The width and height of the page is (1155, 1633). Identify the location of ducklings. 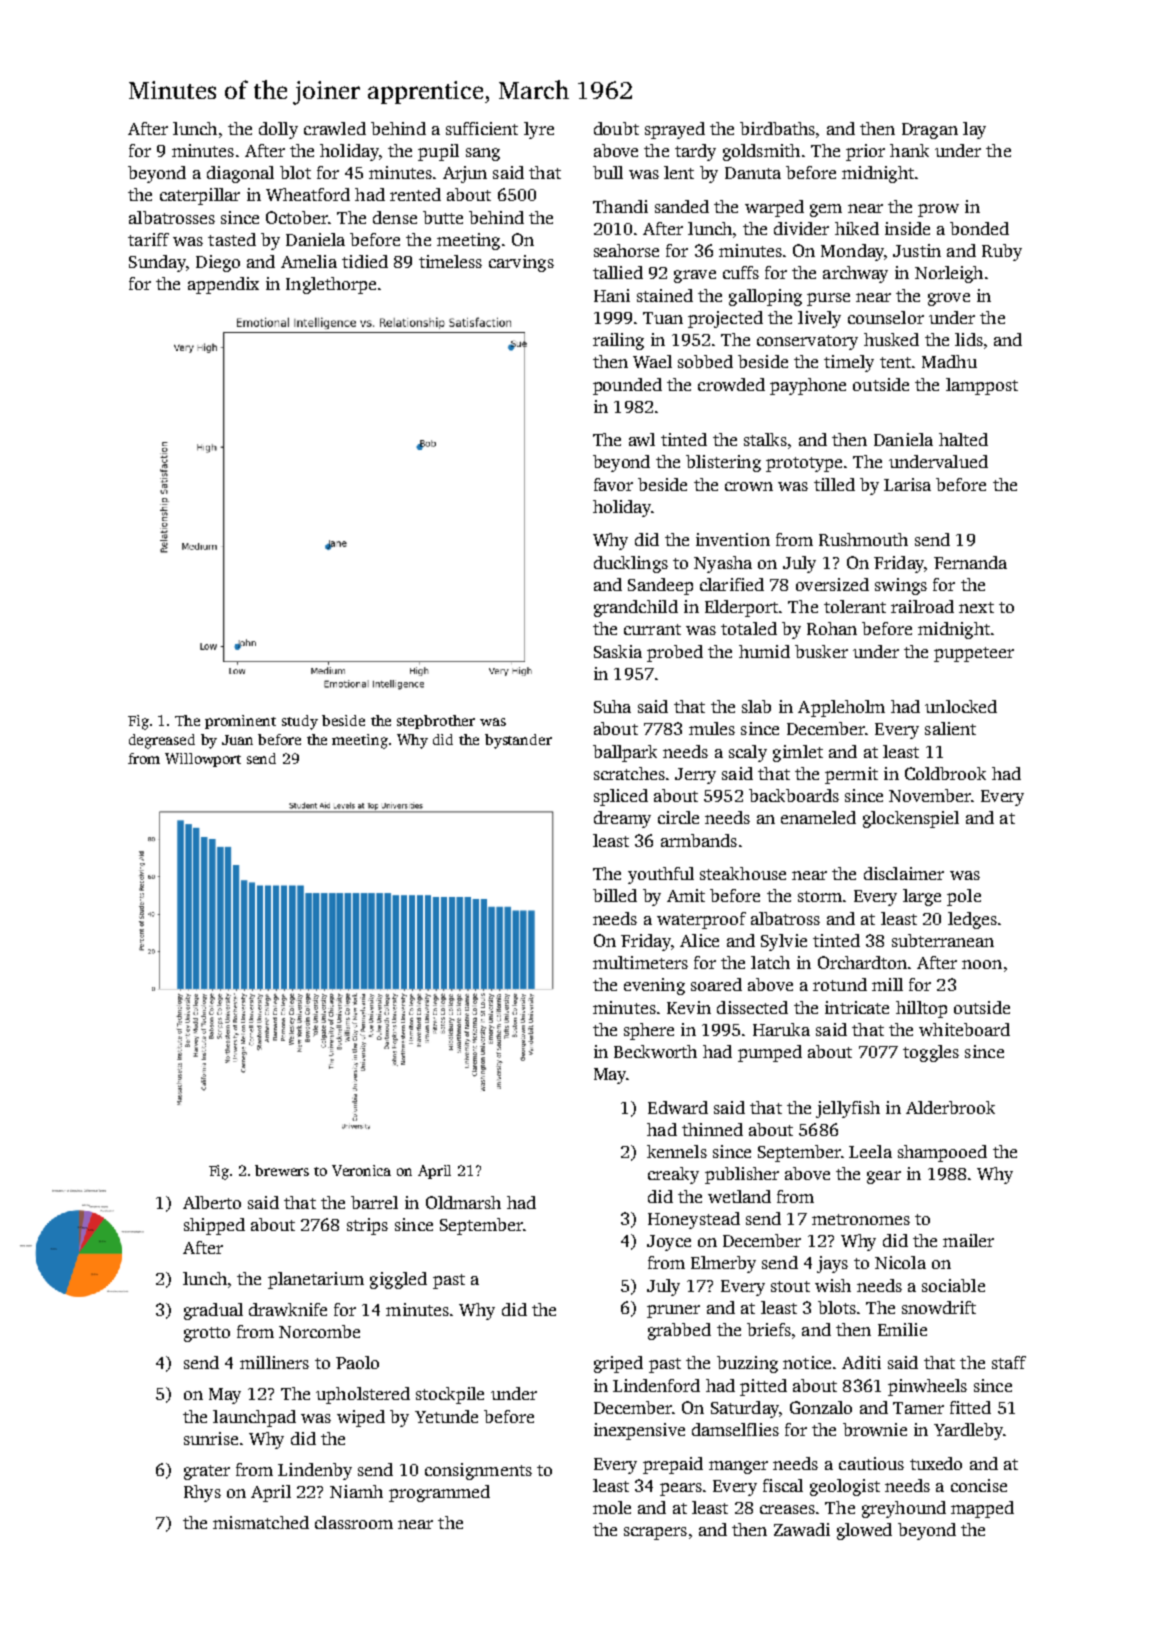
(631, 564).
